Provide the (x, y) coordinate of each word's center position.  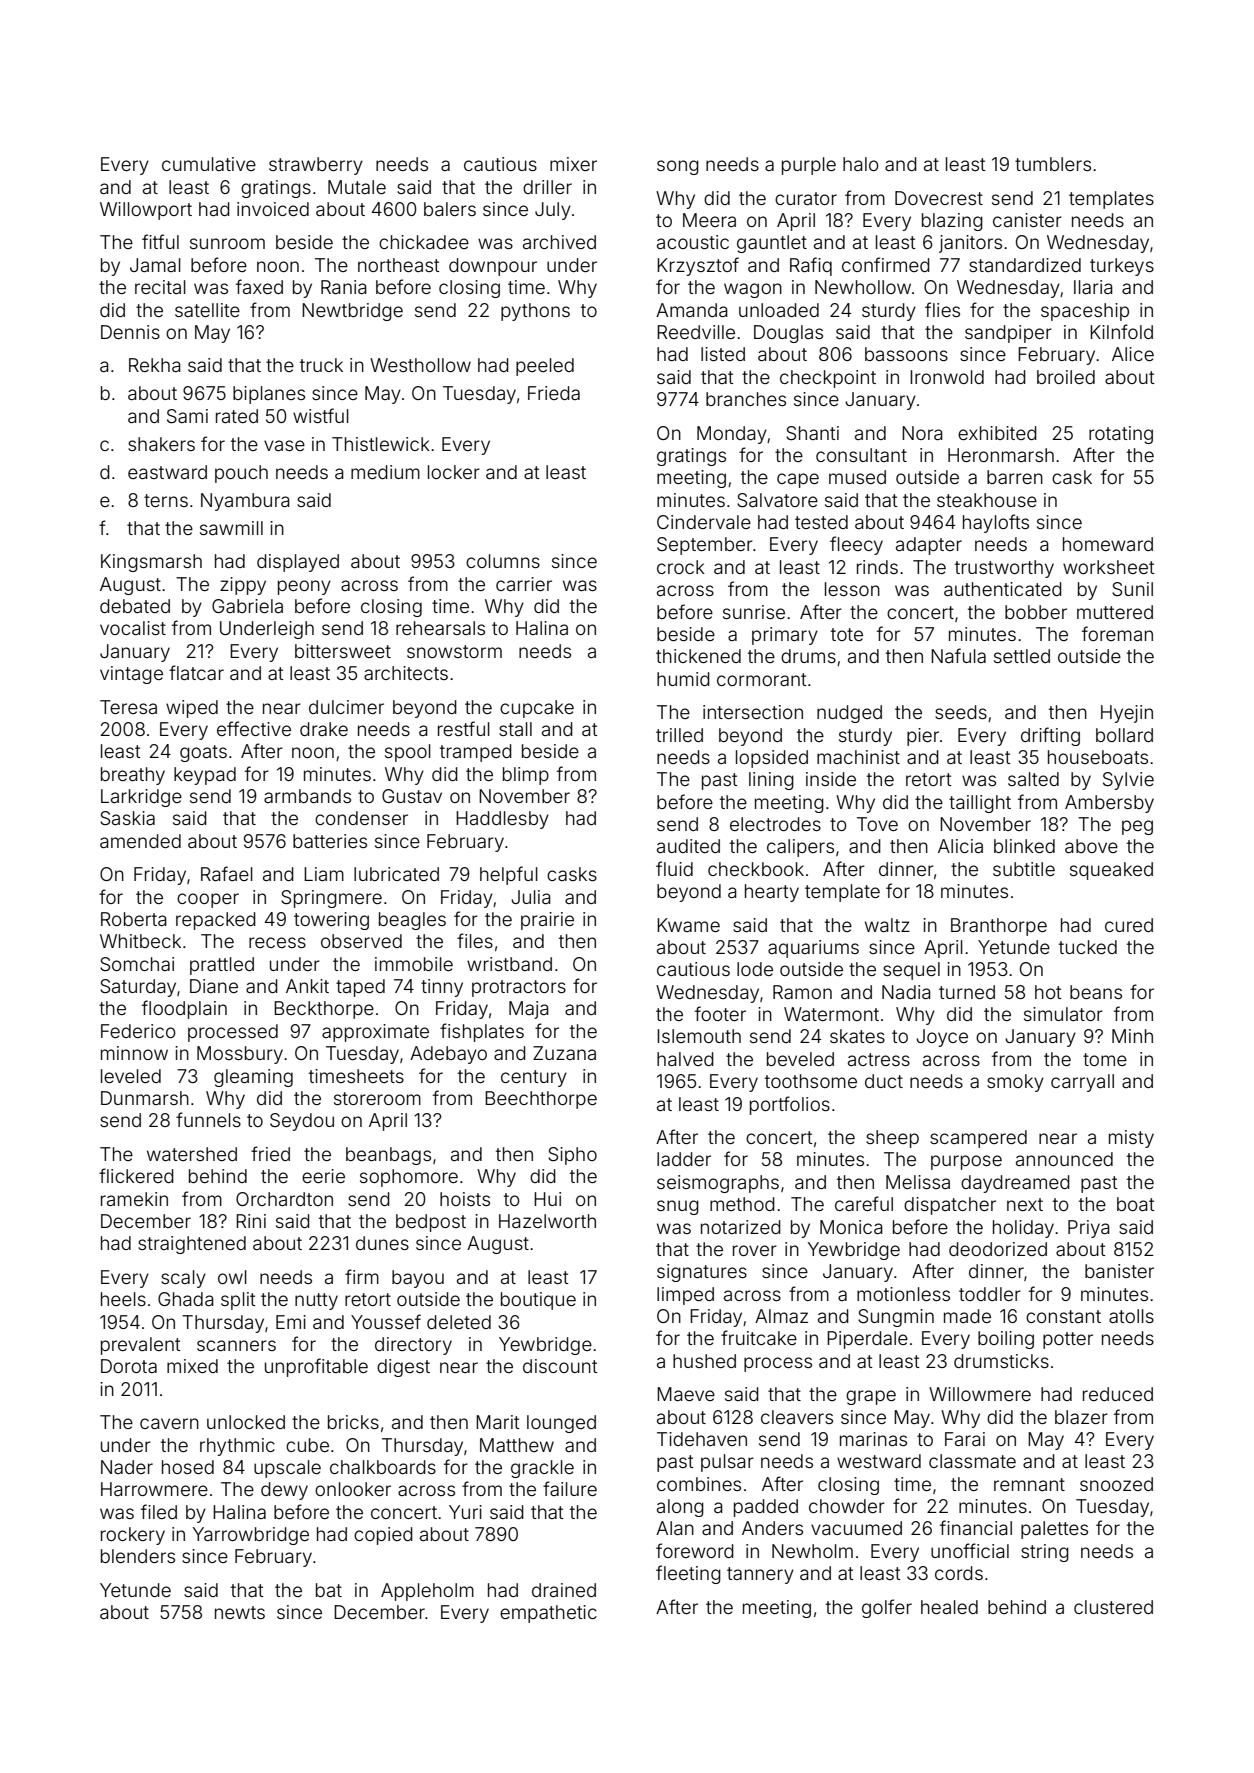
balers (450, 209)
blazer (1081, 1417)
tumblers (1053, 164)
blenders (138, 1556)
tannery (760, 1575)
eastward (167, 472)
